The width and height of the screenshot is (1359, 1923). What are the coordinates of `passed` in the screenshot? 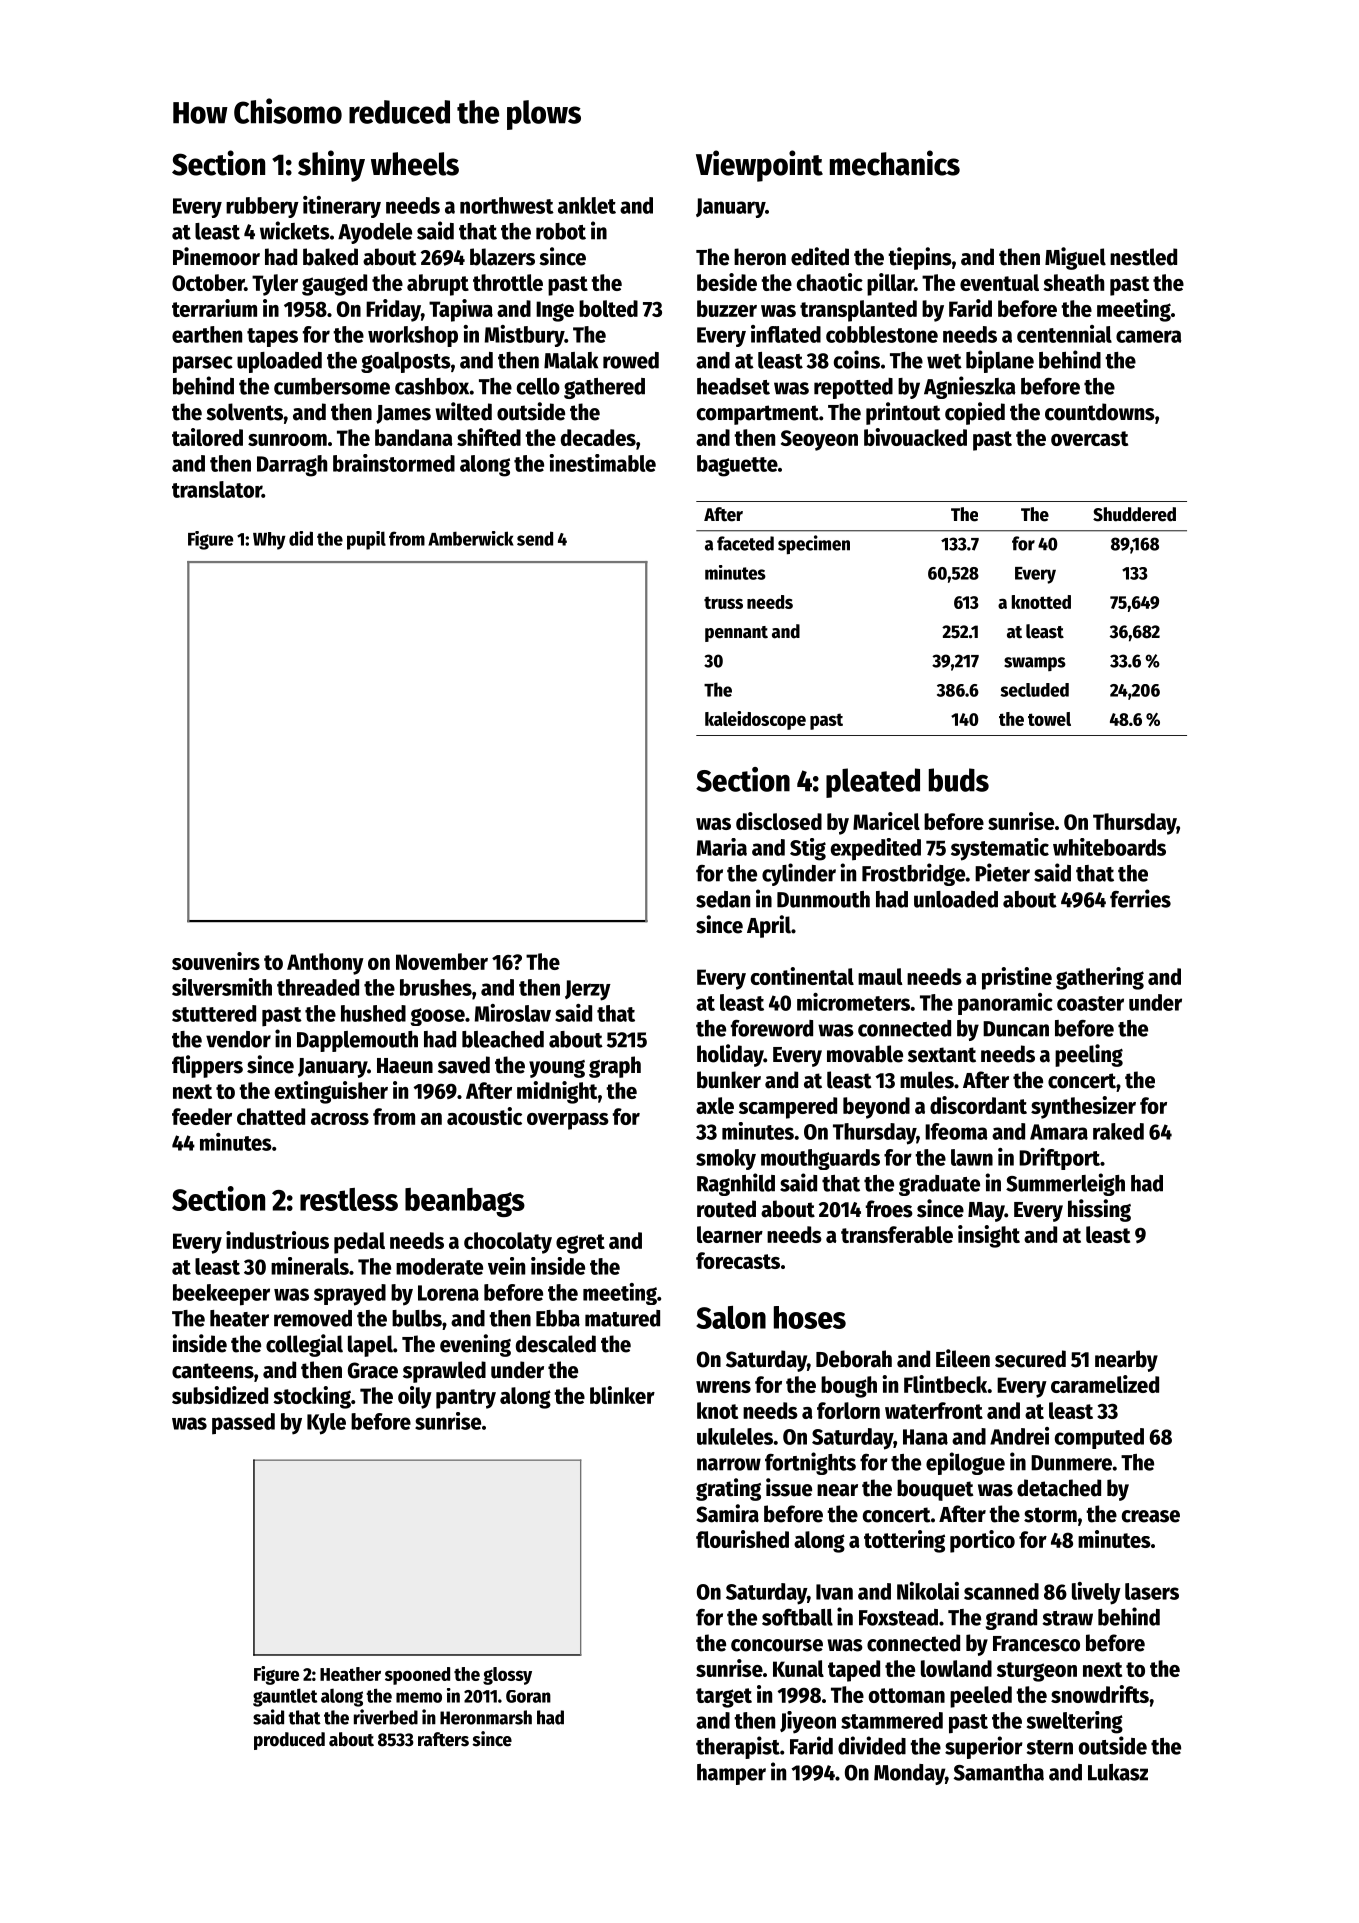 It's located at (243, 1424).
